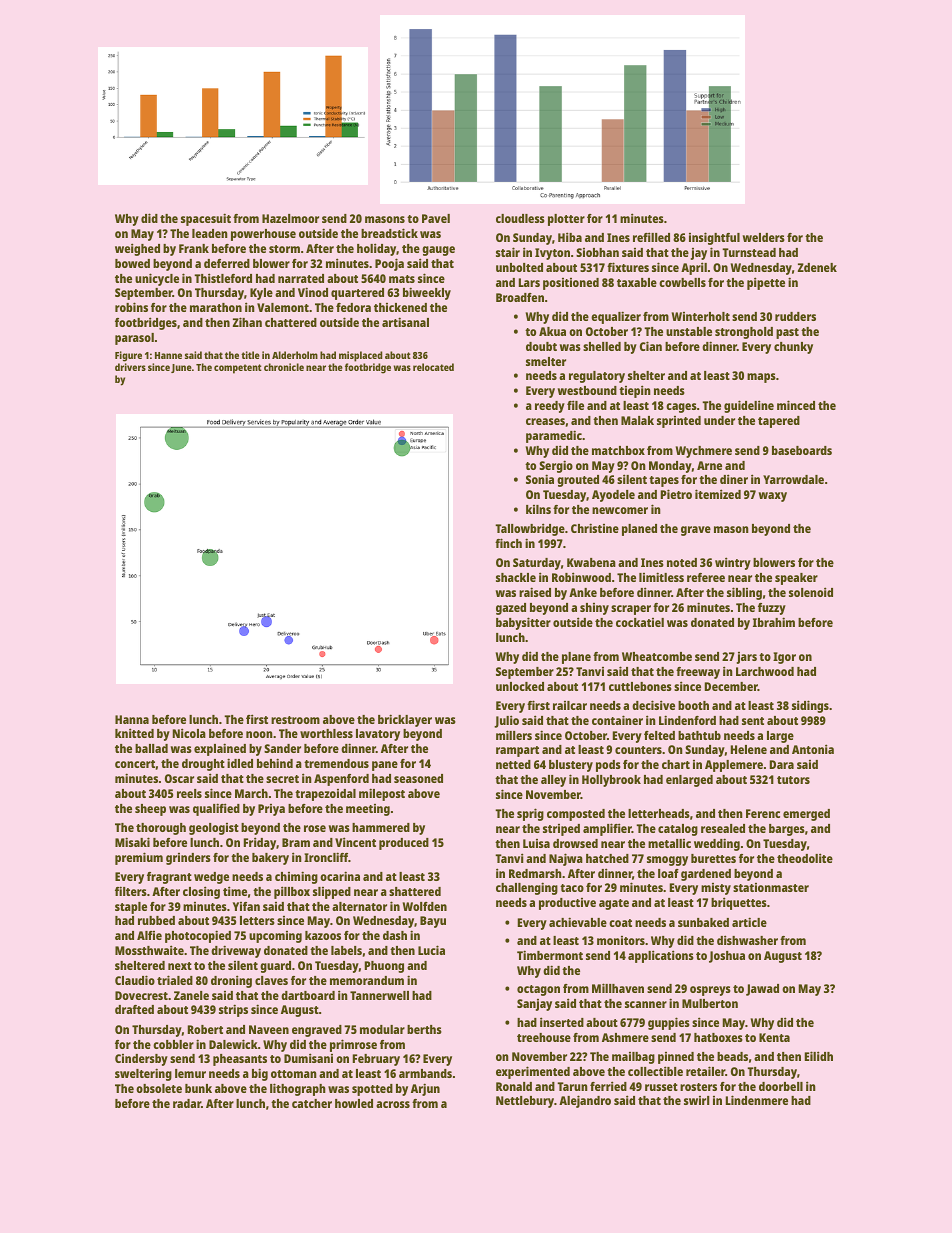  Describe the element at coordinates (635, 391) in the screenshot. I see `tiepin` at that location.
